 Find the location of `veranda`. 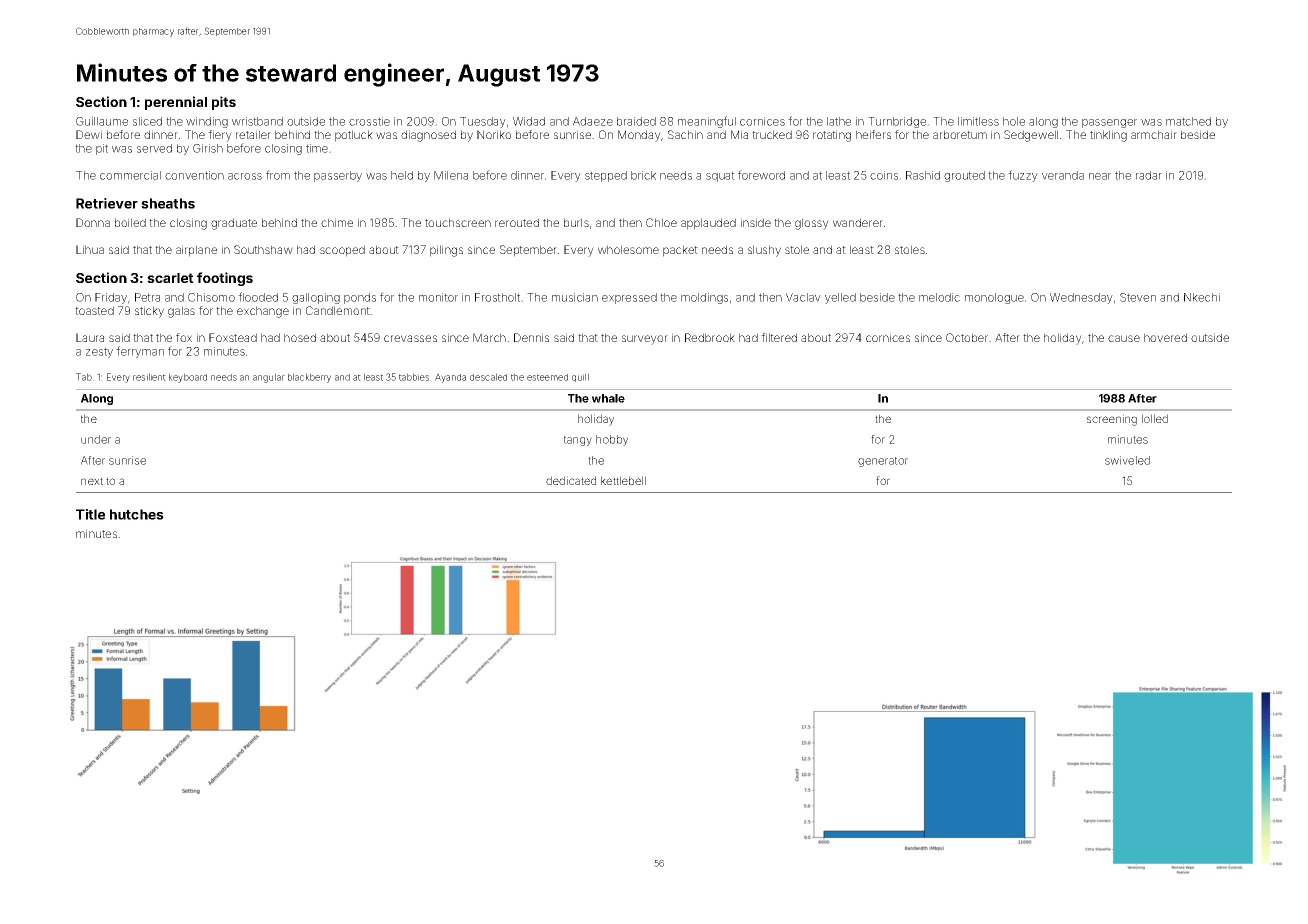

veranda is located at coordinates (1063, 175).
